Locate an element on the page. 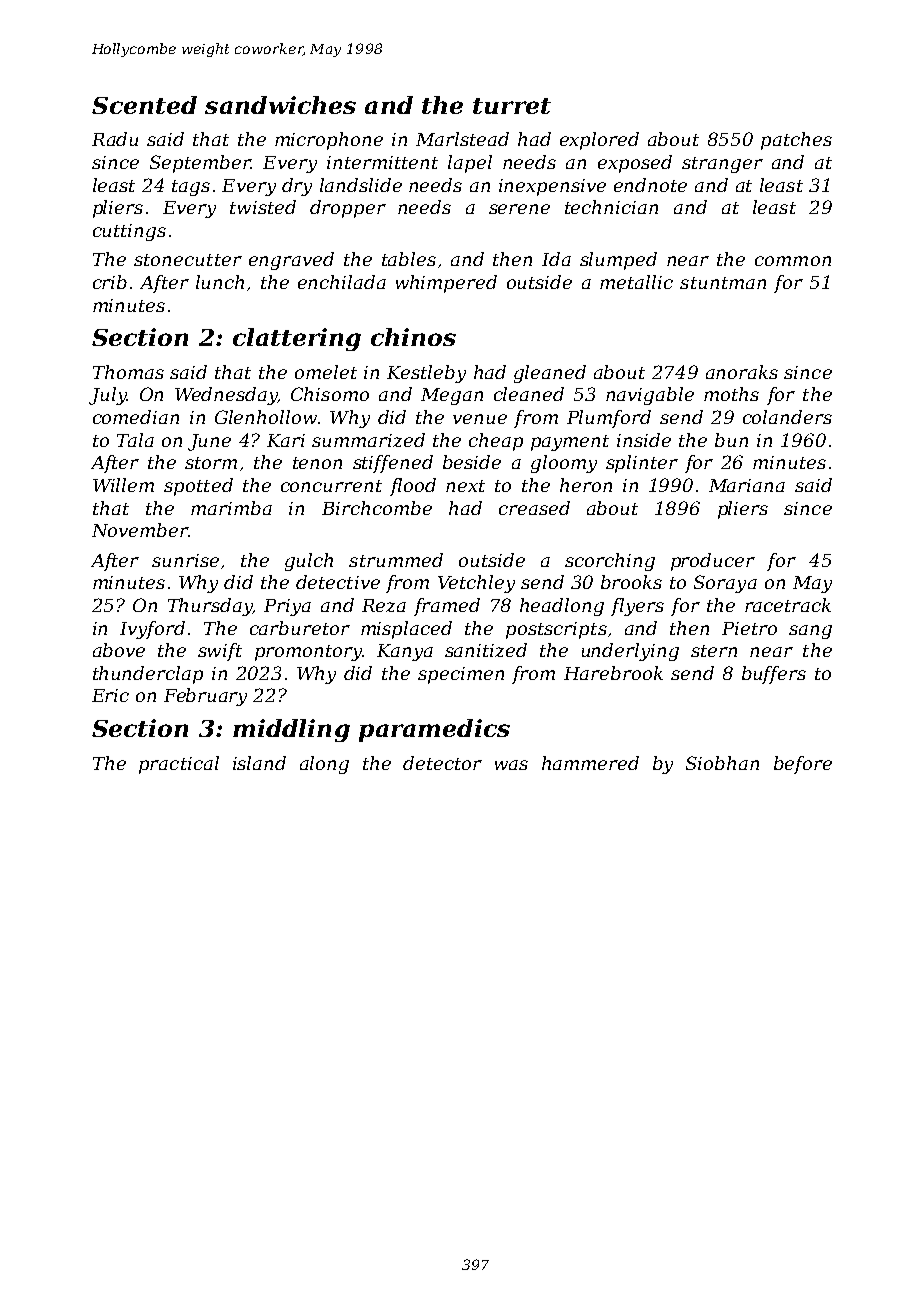 Image resolution: width=924 pixels, height=1308 pixels. misplaced is located at coordinates (406, 630).
